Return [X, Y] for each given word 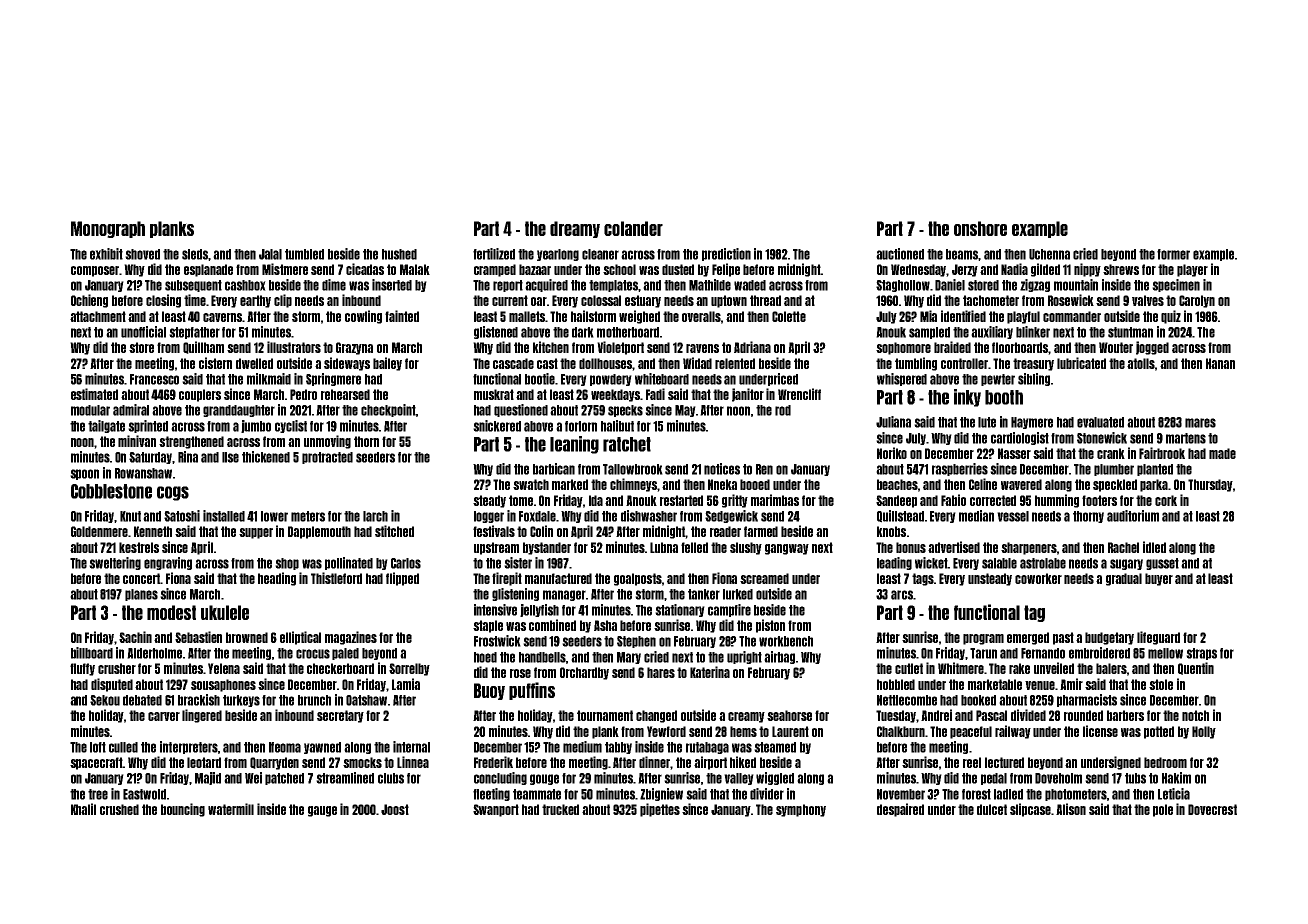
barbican [554, 469]
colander [633, 228]
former [1173, 254]
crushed [119, 809]
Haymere [1032, 423]
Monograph [108, 229]
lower [274, 516]
